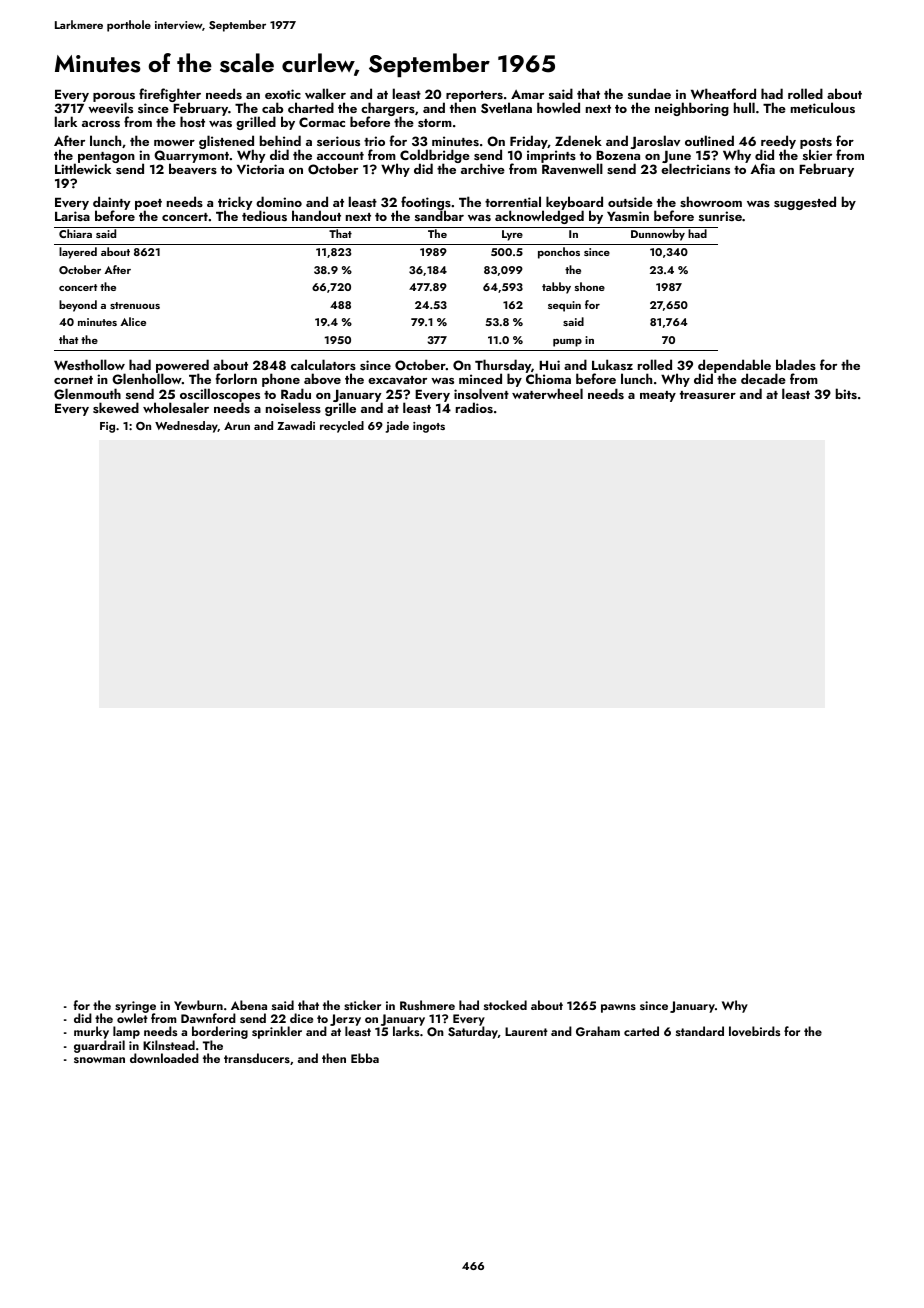 The image size is (924, 1308). Describe the element at coordinates (754, 1031) in the image. I see `lovebirds` at that location.
